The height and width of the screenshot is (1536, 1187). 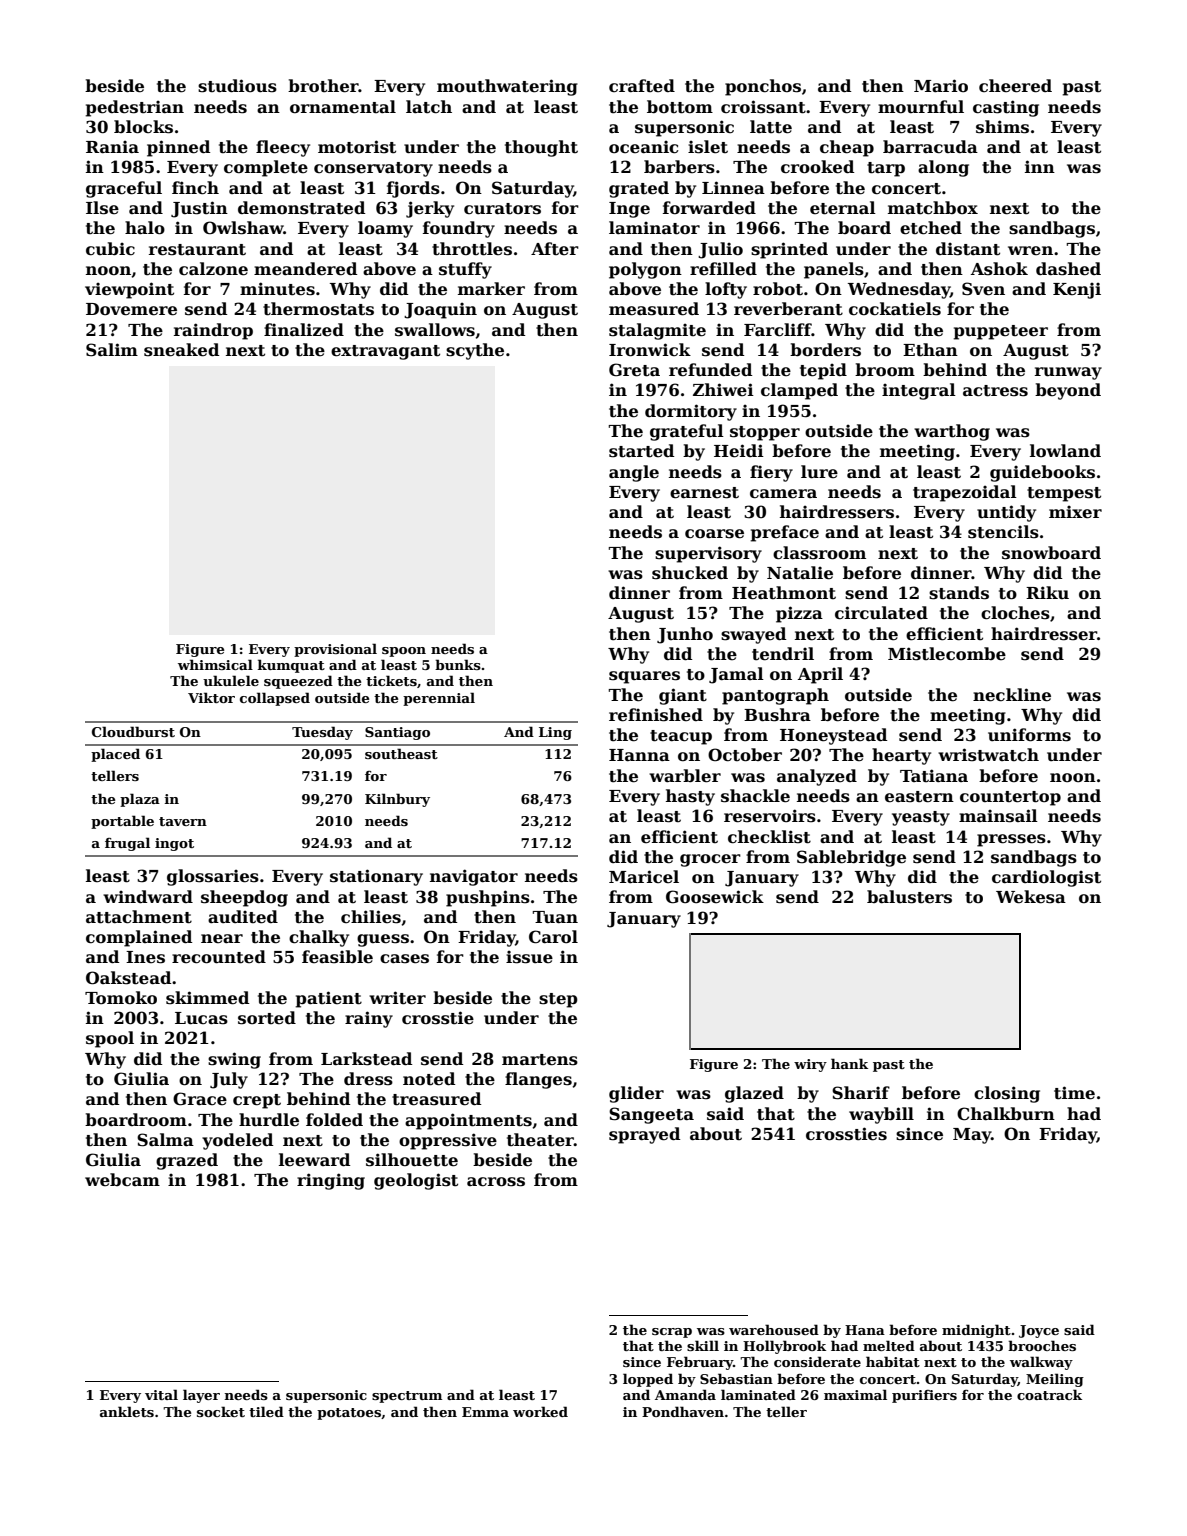 What do you see at coordinates (323, 86) in the screenshot?
I see `brother` at bounding box center [323, 86].
